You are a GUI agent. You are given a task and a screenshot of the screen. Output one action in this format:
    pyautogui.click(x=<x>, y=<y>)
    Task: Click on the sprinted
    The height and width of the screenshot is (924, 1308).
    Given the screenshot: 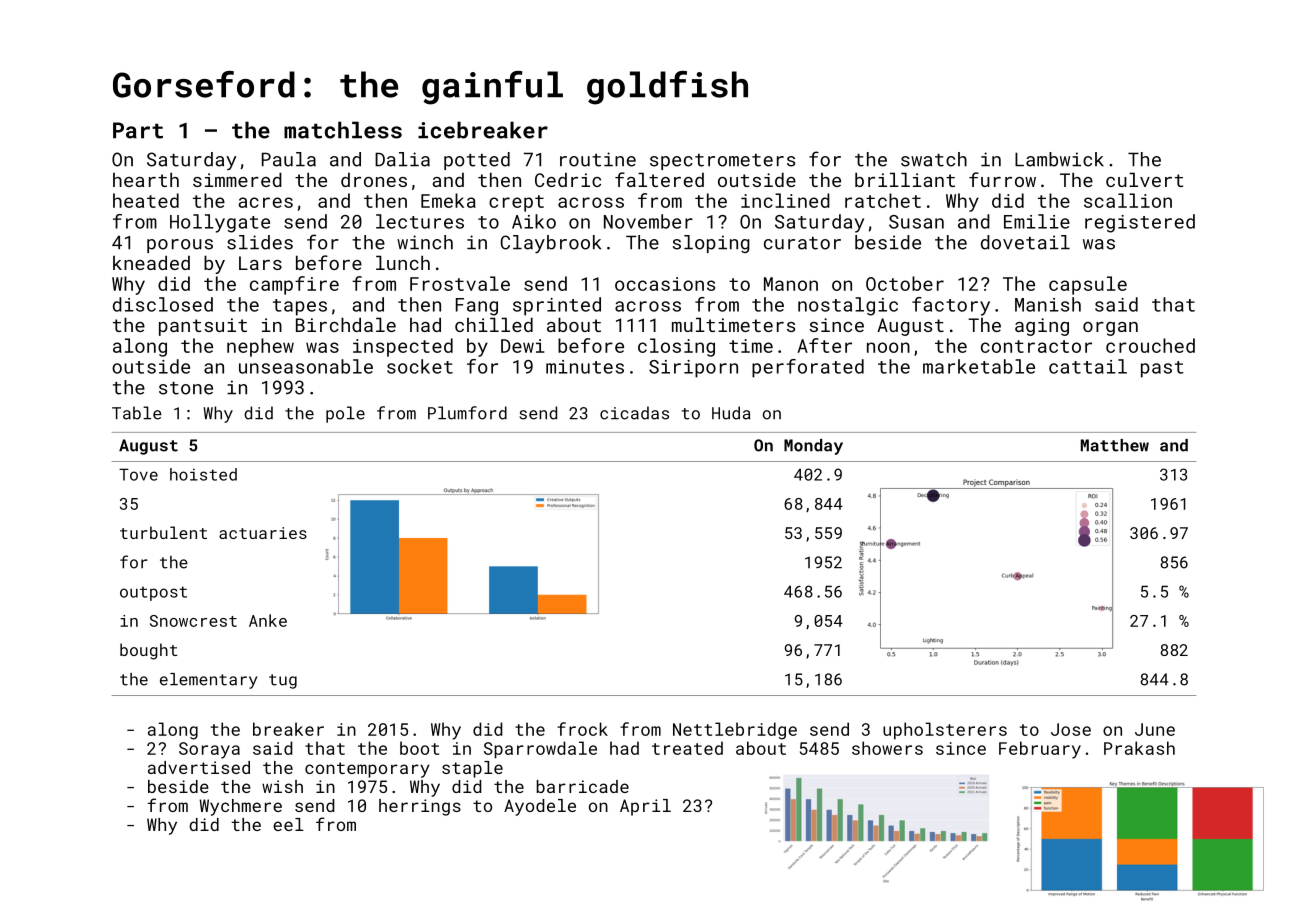 What is the action you would take?
    pyautogui.click(x=557, y=306)
